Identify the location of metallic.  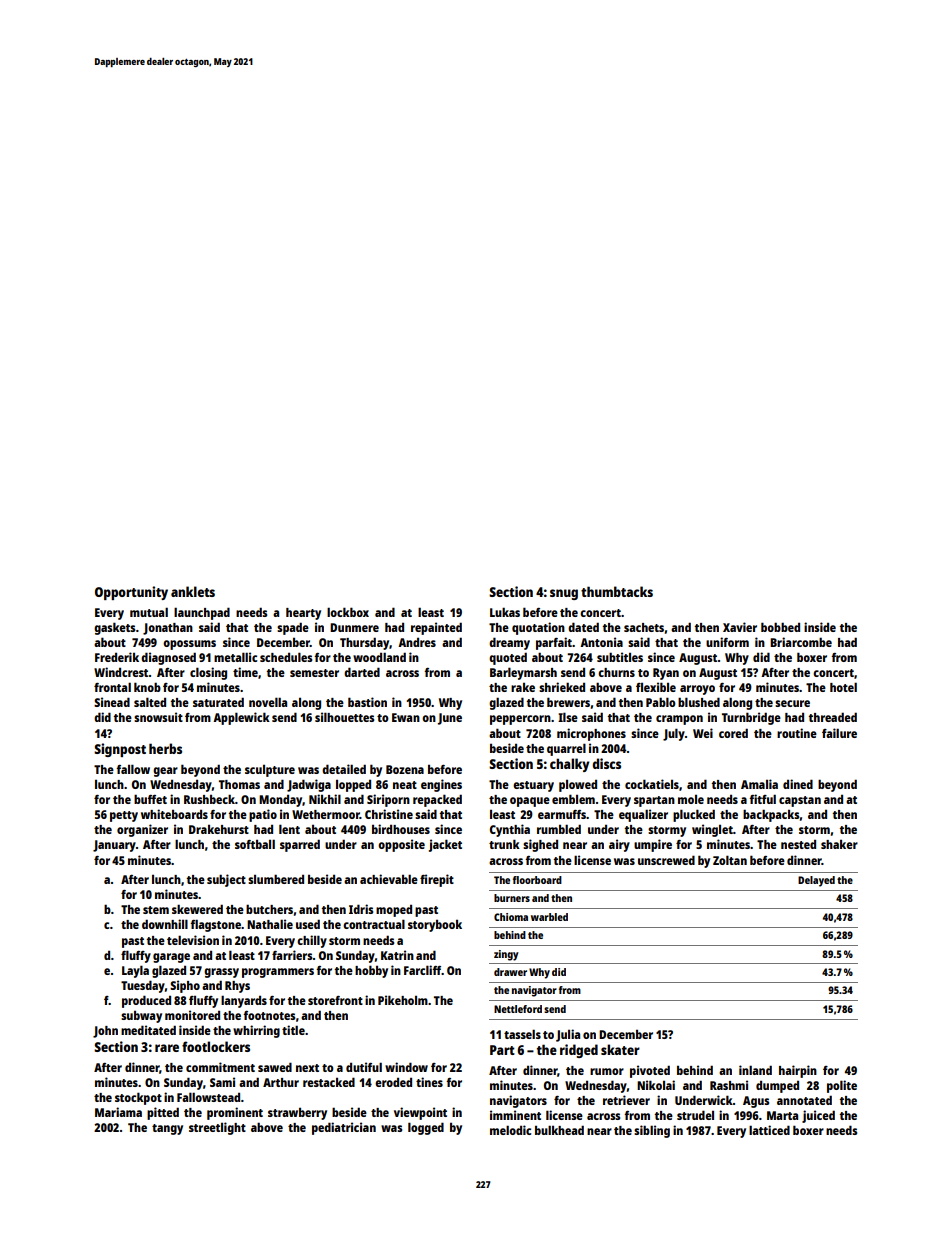
(235, 657).
